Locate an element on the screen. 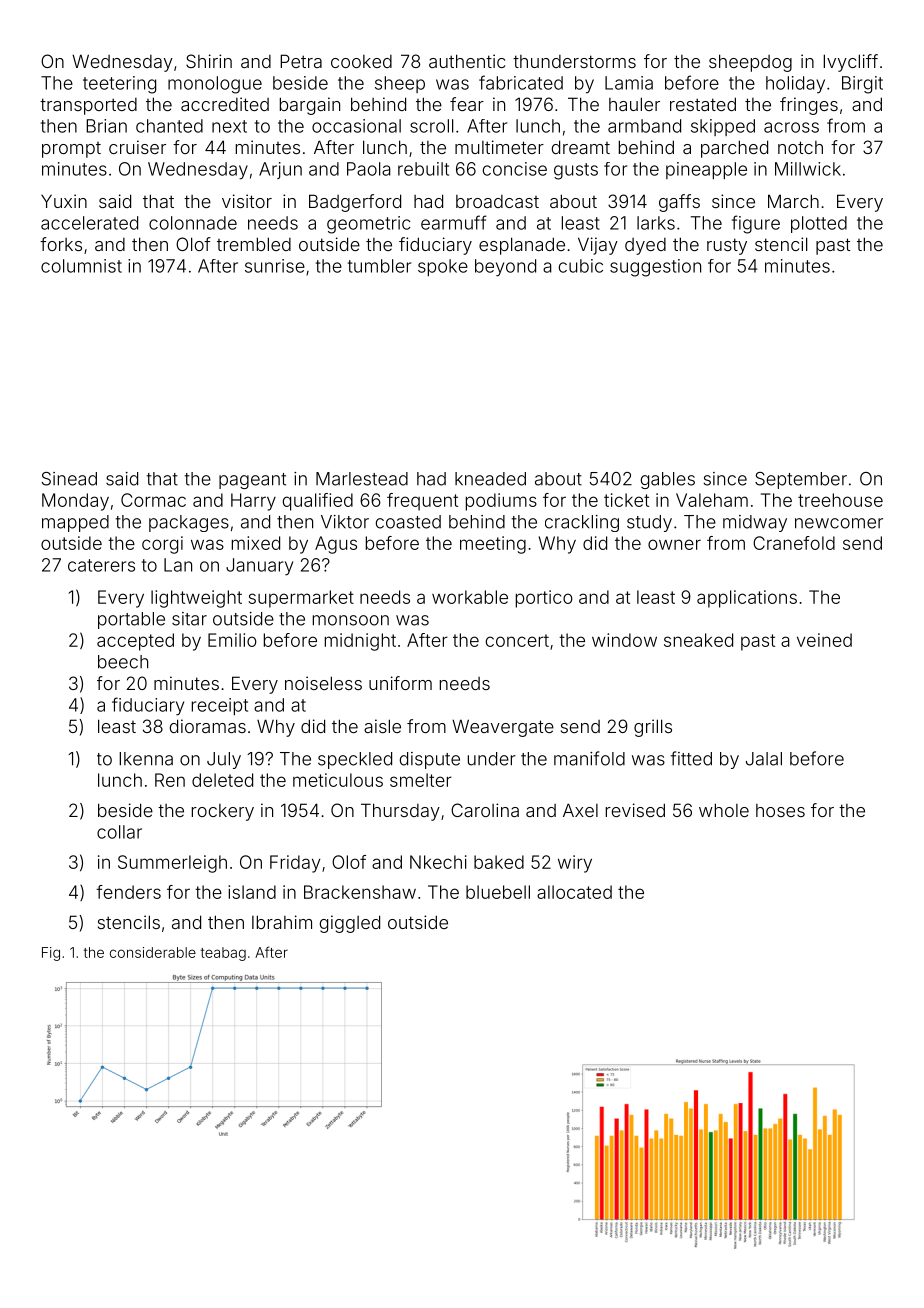 Image resolution: width=924 pixels, height=1308 pixels. Ibrahim is located at coordinates (282, 922).
